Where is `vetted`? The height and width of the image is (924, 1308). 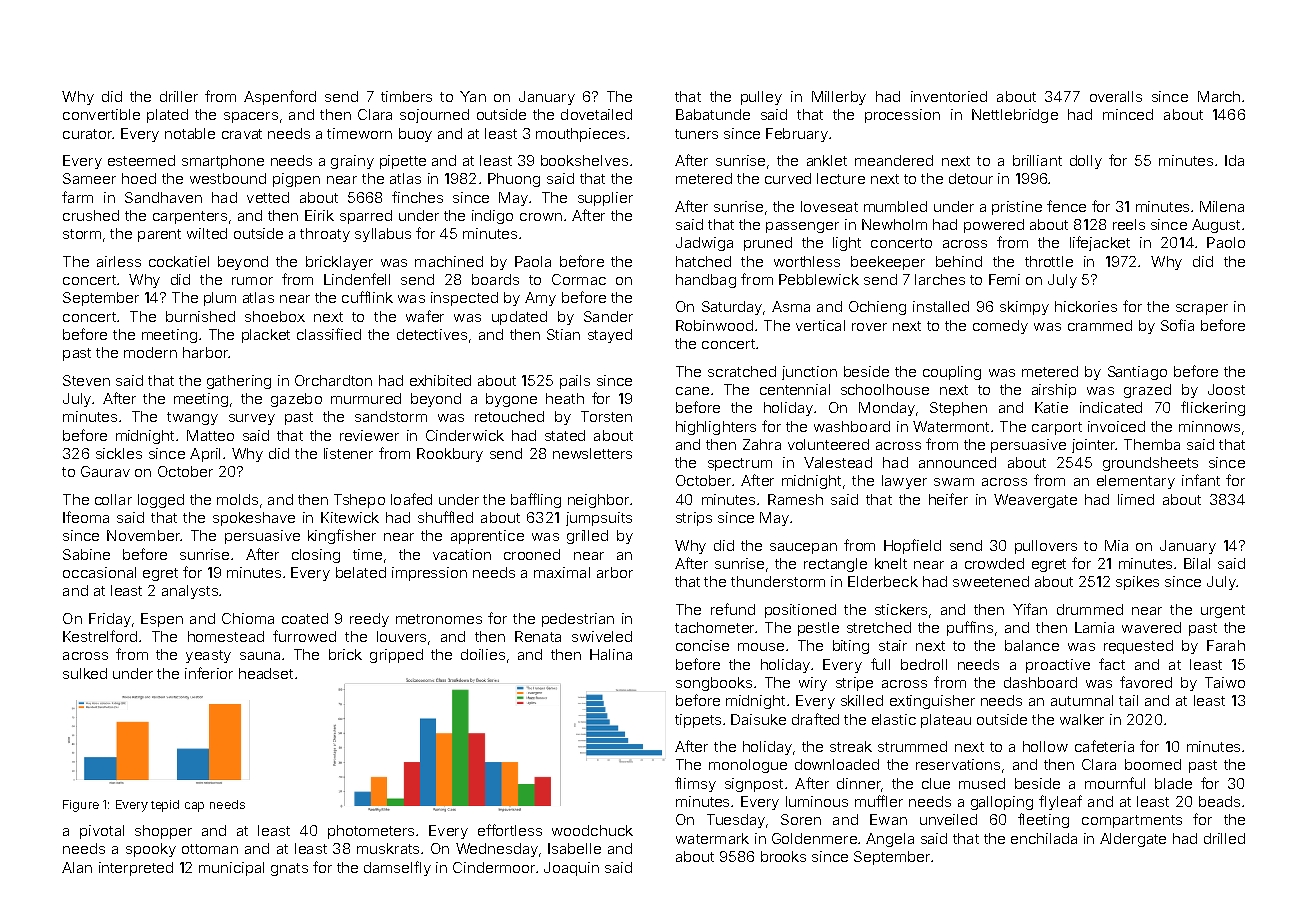 vetted is located at coordinates (268, 197).
